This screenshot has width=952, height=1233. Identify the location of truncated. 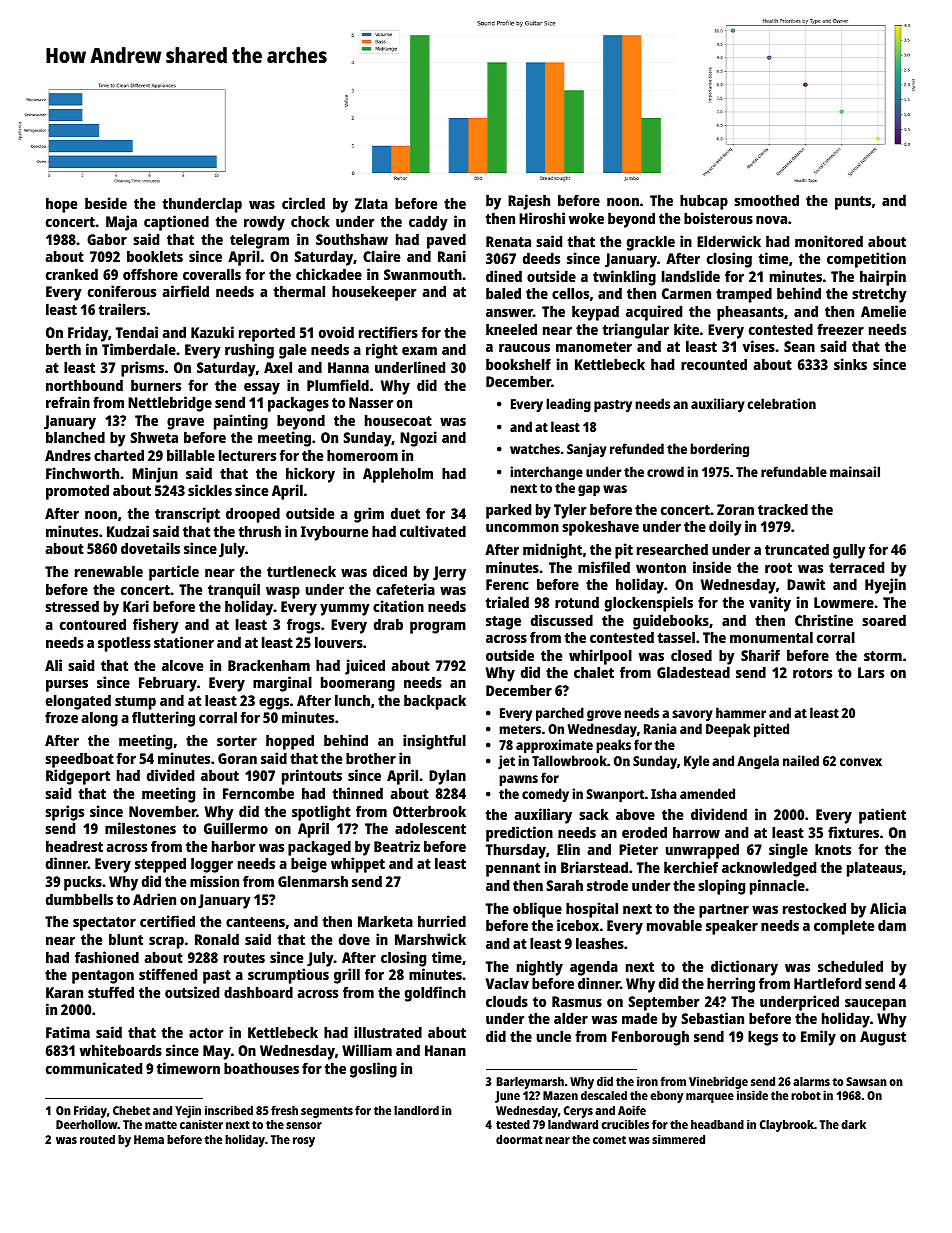
(797, 549).
